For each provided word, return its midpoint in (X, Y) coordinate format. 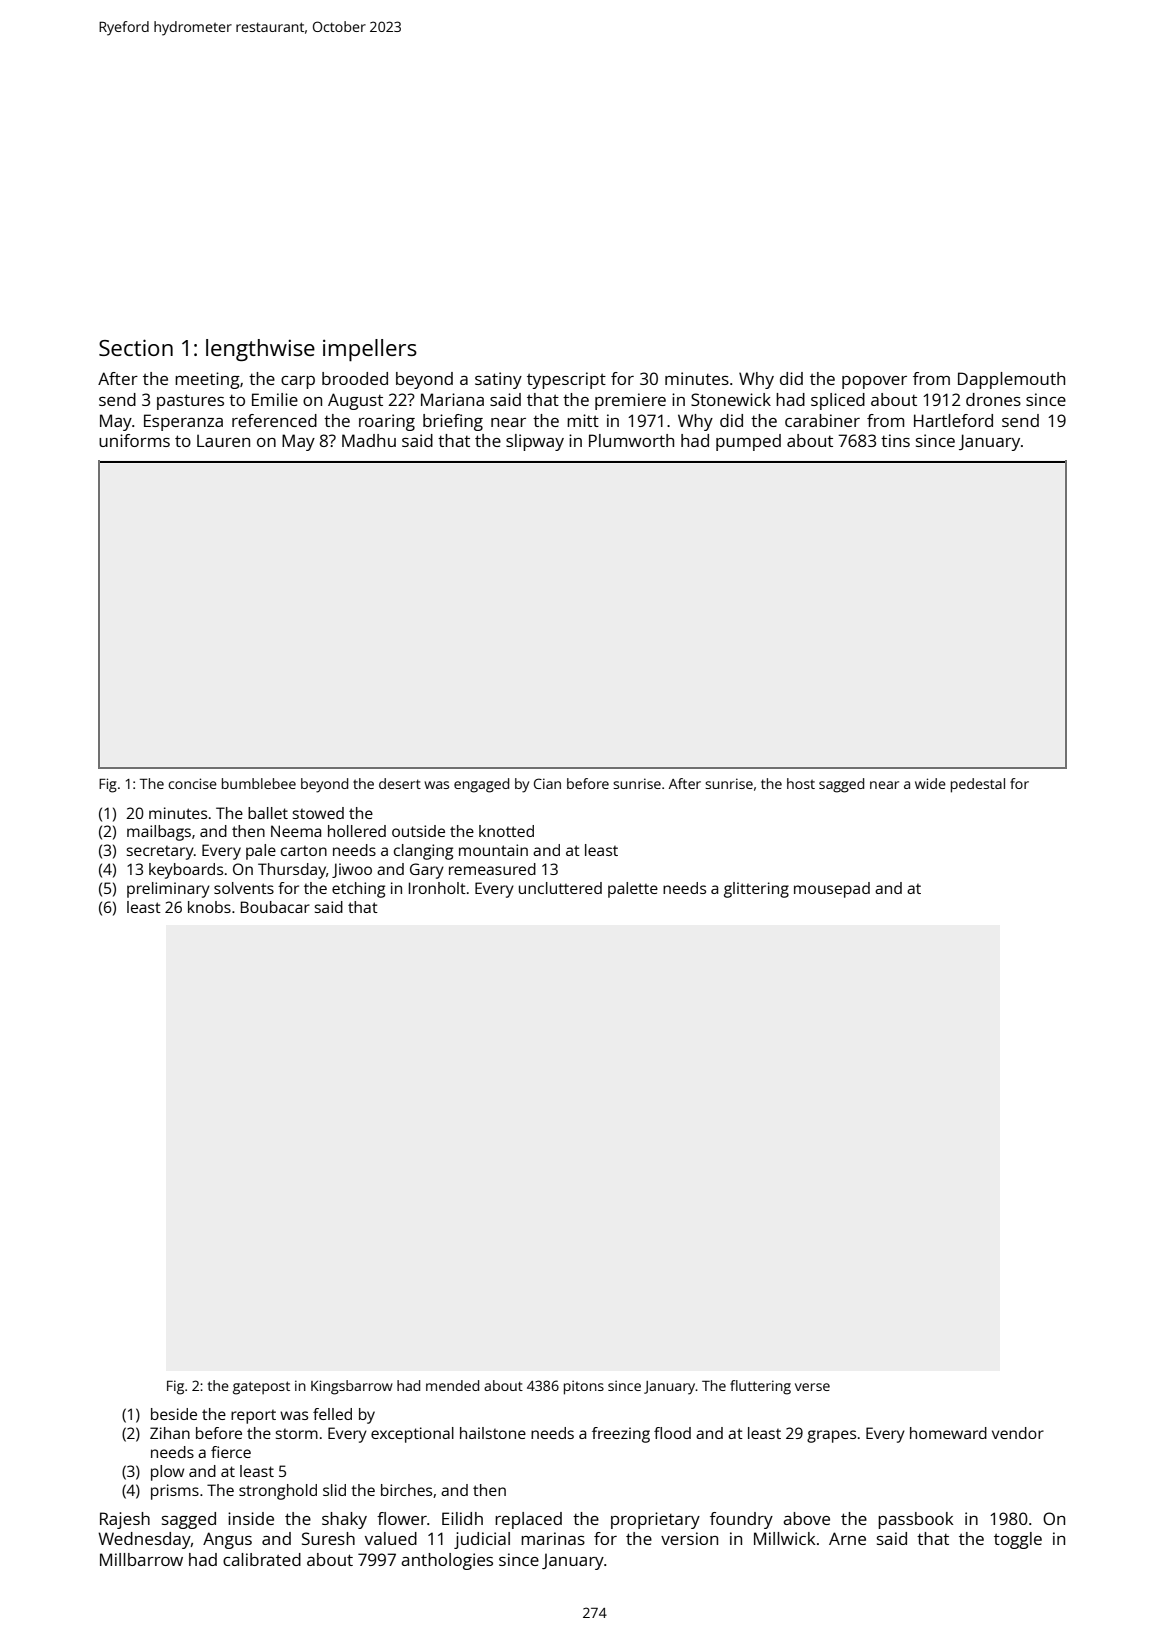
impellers (370, 350)
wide (930, 783)
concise (192, 783)
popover (874, 382)
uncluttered (560, 888)
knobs (209, 907)
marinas (553, 1538)
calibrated (262, 1559)
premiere (630, 401)
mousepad (832, 890)
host (801, 783)
